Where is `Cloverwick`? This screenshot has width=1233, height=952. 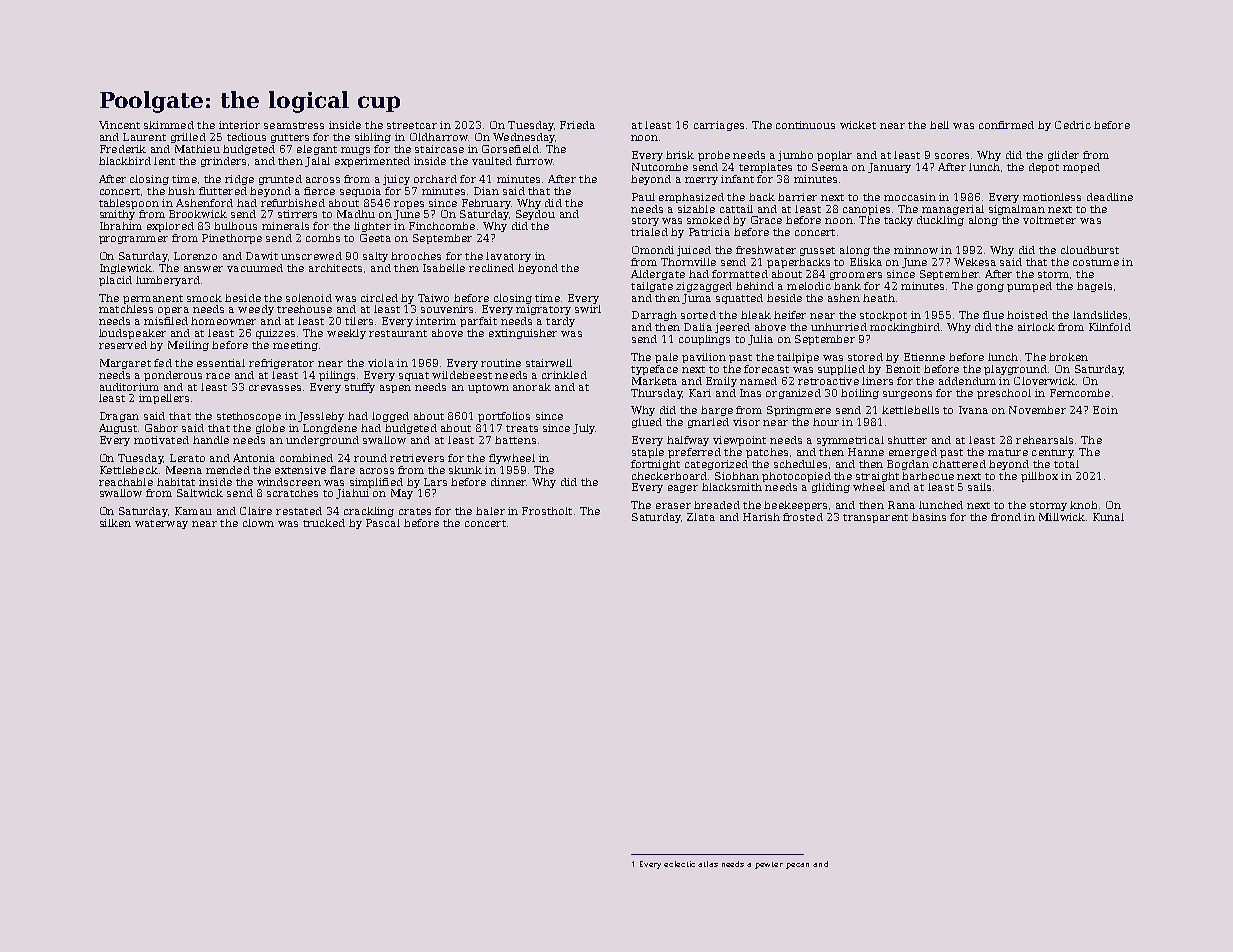
Cloverwick is located at coordinates (1044, 381).
